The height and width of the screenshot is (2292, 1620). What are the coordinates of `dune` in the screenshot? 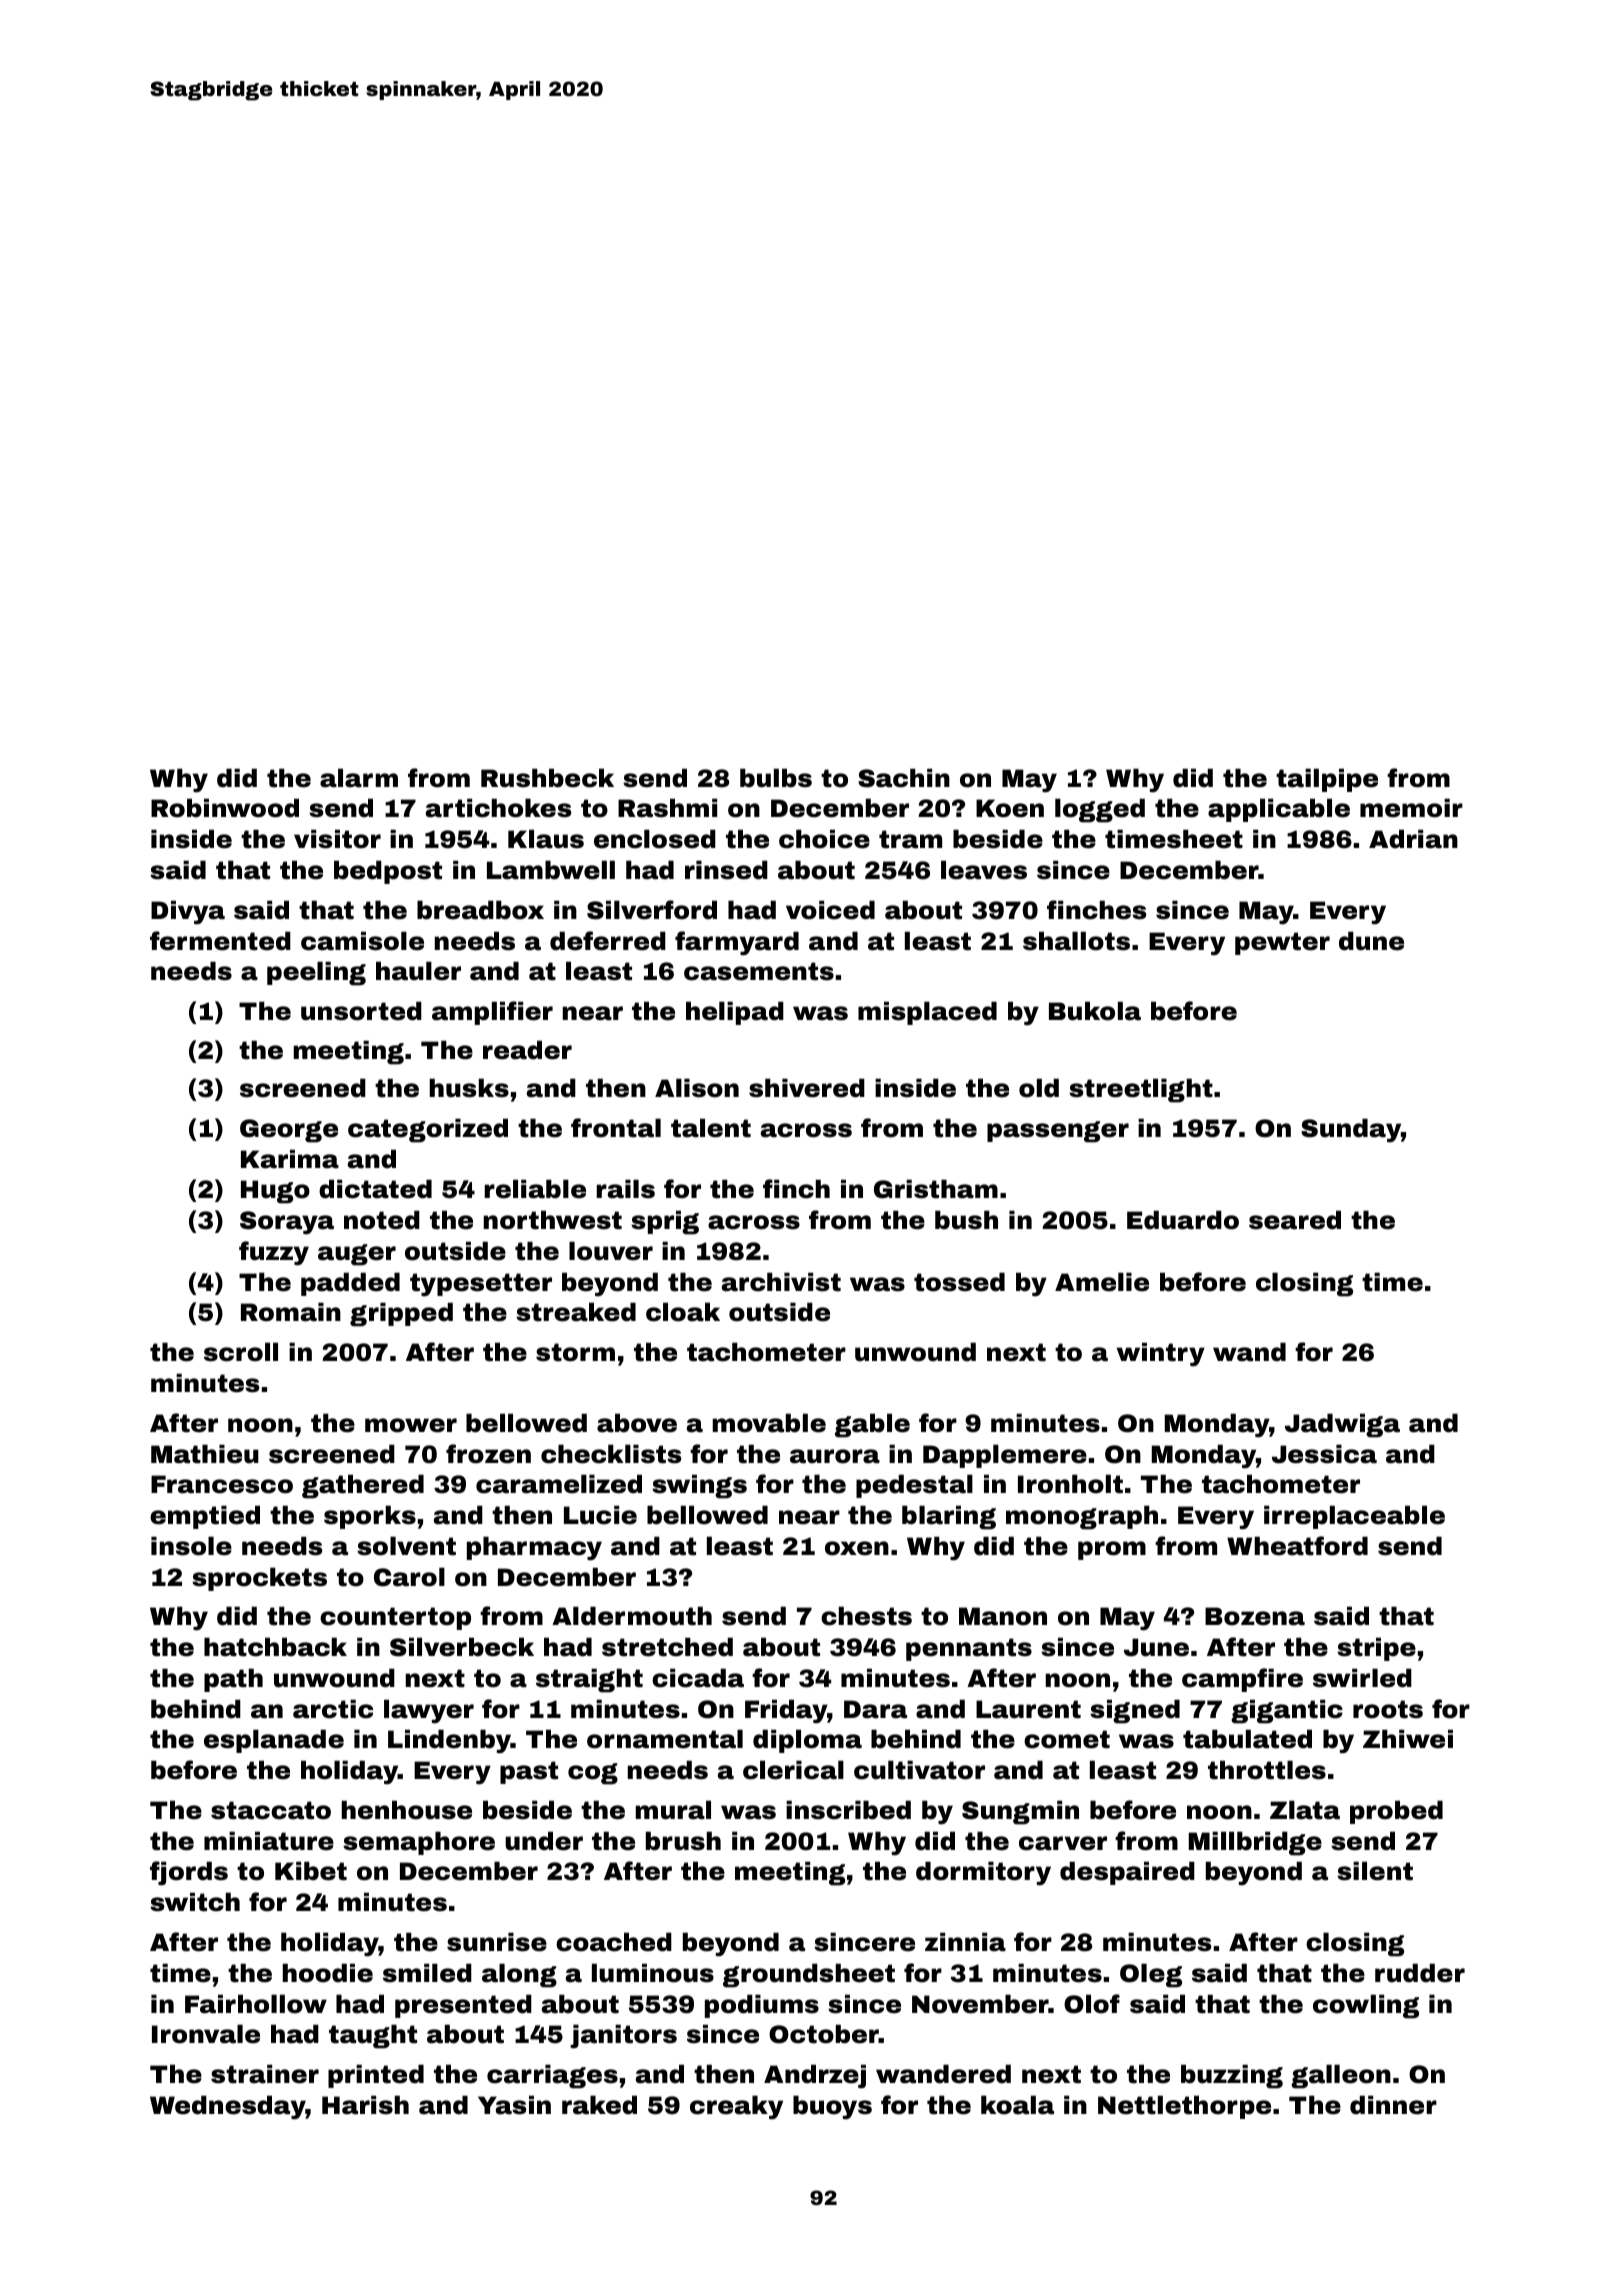 It's located at (1371, 941).
